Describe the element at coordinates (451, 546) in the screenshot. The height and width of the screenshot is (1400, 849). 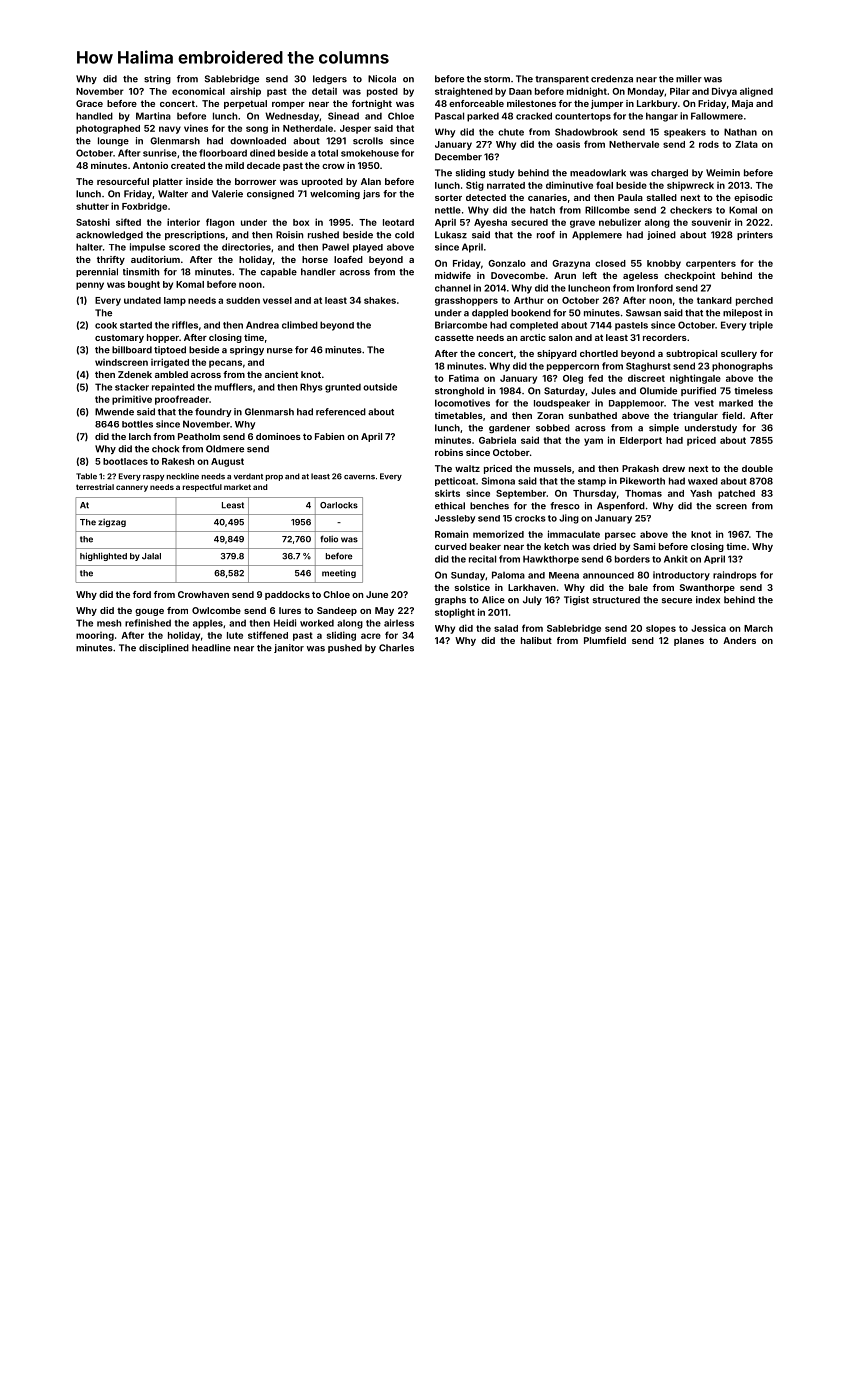
I see `curved` at that location.
